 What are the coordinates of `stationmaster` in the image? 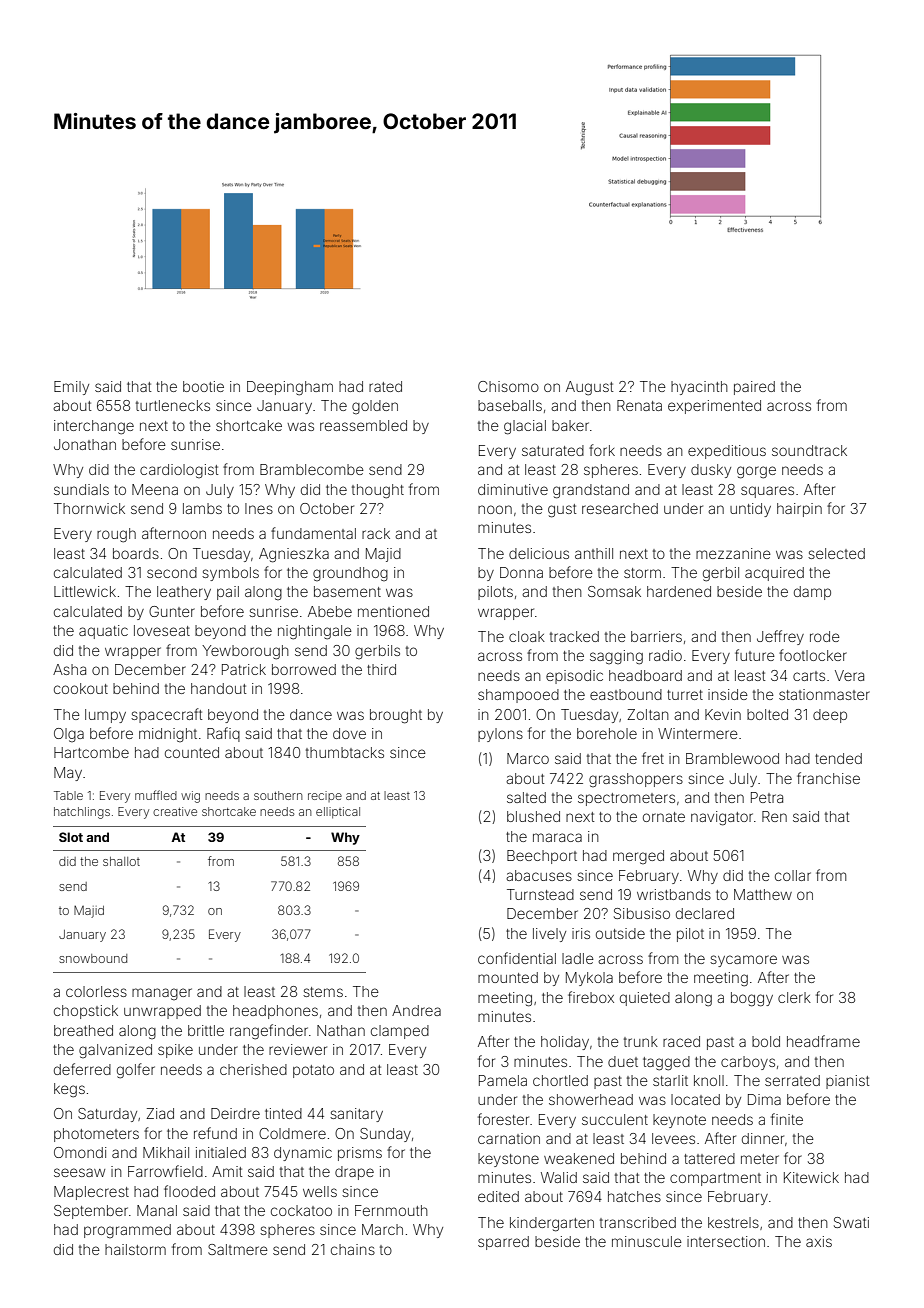 It's located at (824, 694).
